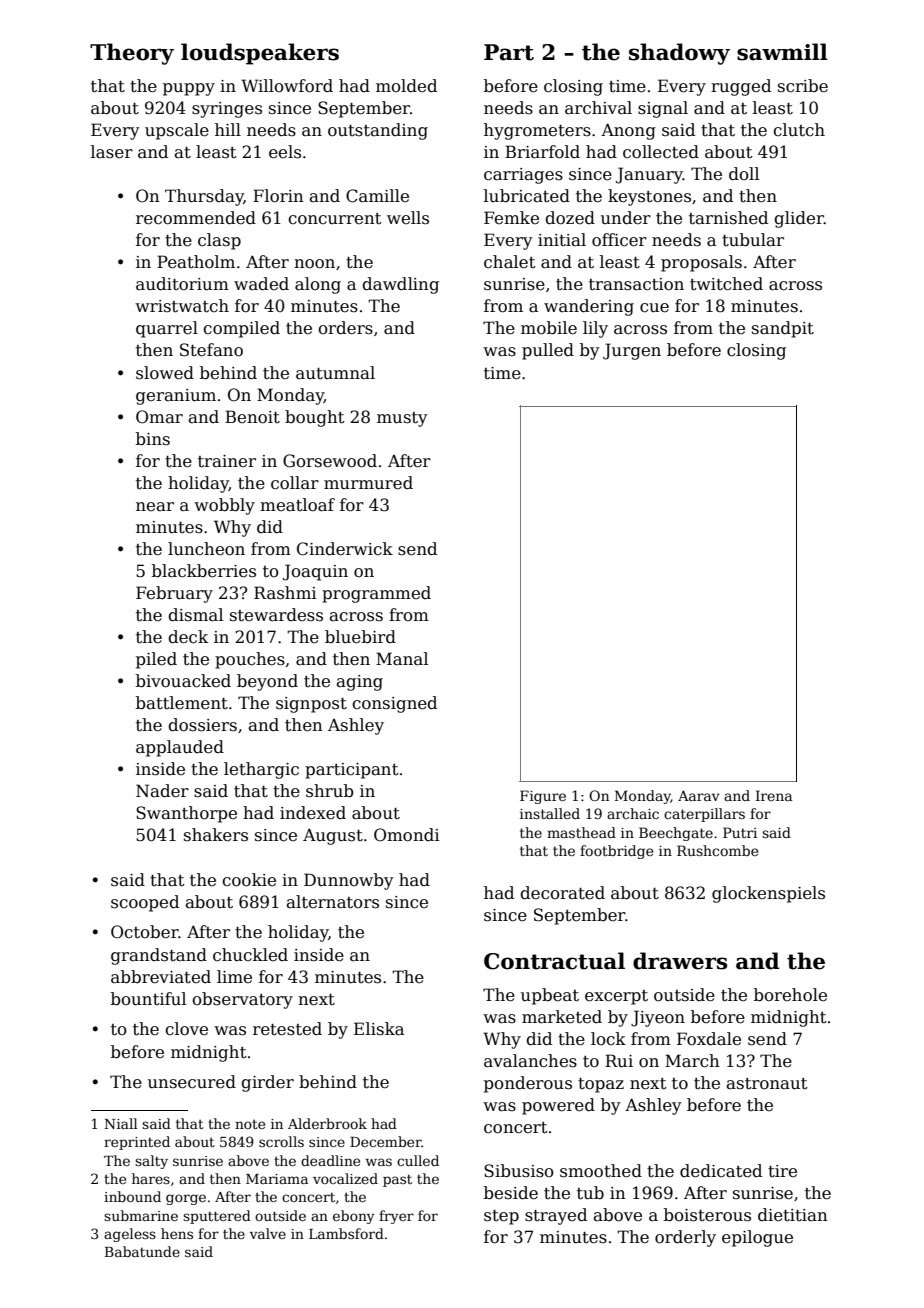 The image size is (924, 1308). I want to click on Manal, so click(402, 659).
